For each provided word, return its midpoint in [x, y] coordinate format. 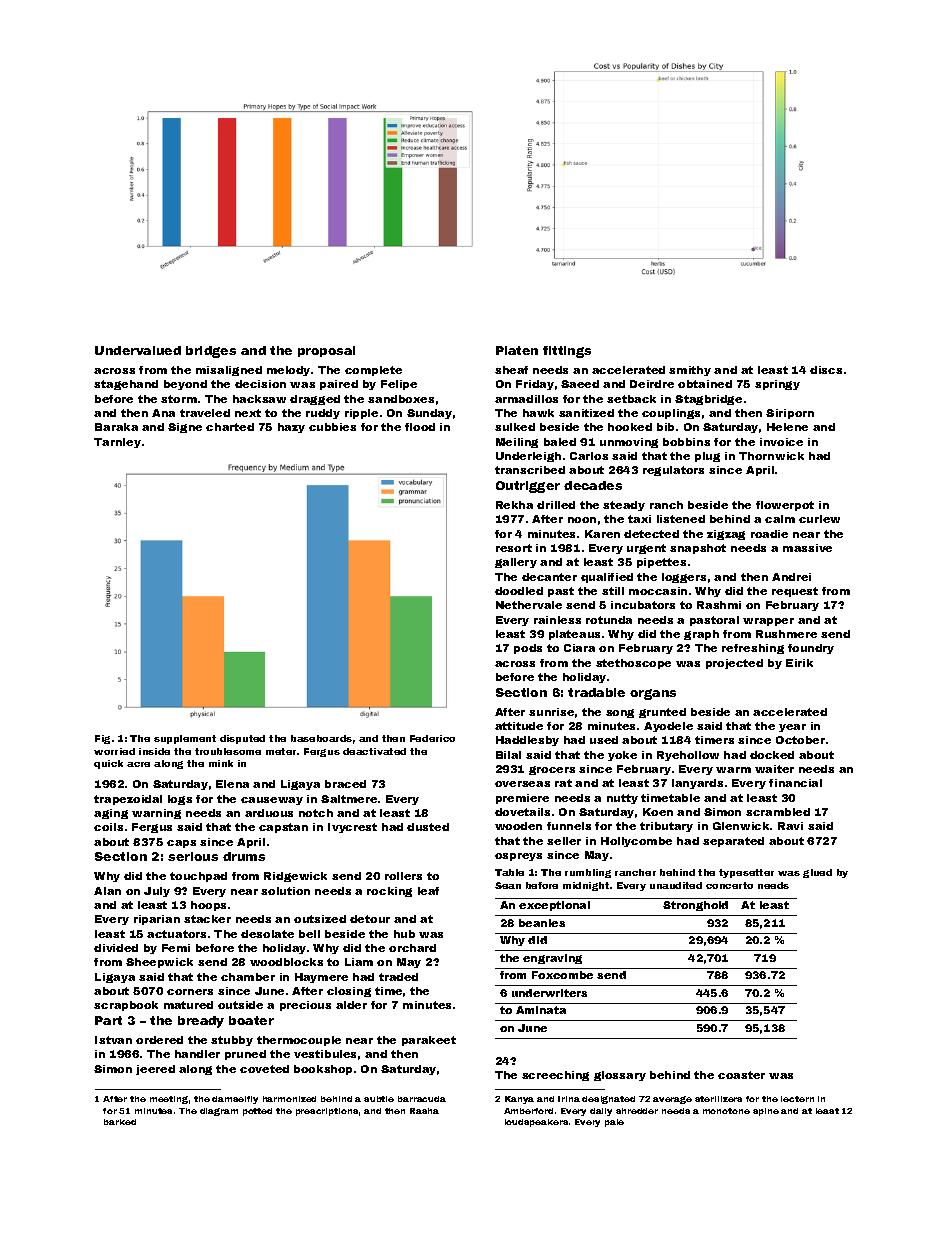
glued [817, 873]
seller [564, 841]
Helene [787, 427]
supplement [185, 739]
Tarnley [117, 443]
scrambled [778, 812]
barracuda [422, 1099]
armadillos [526, 399]
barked [120, 1122]
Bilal [508, 755]
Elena [232, 784]
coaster [741, 1075]
